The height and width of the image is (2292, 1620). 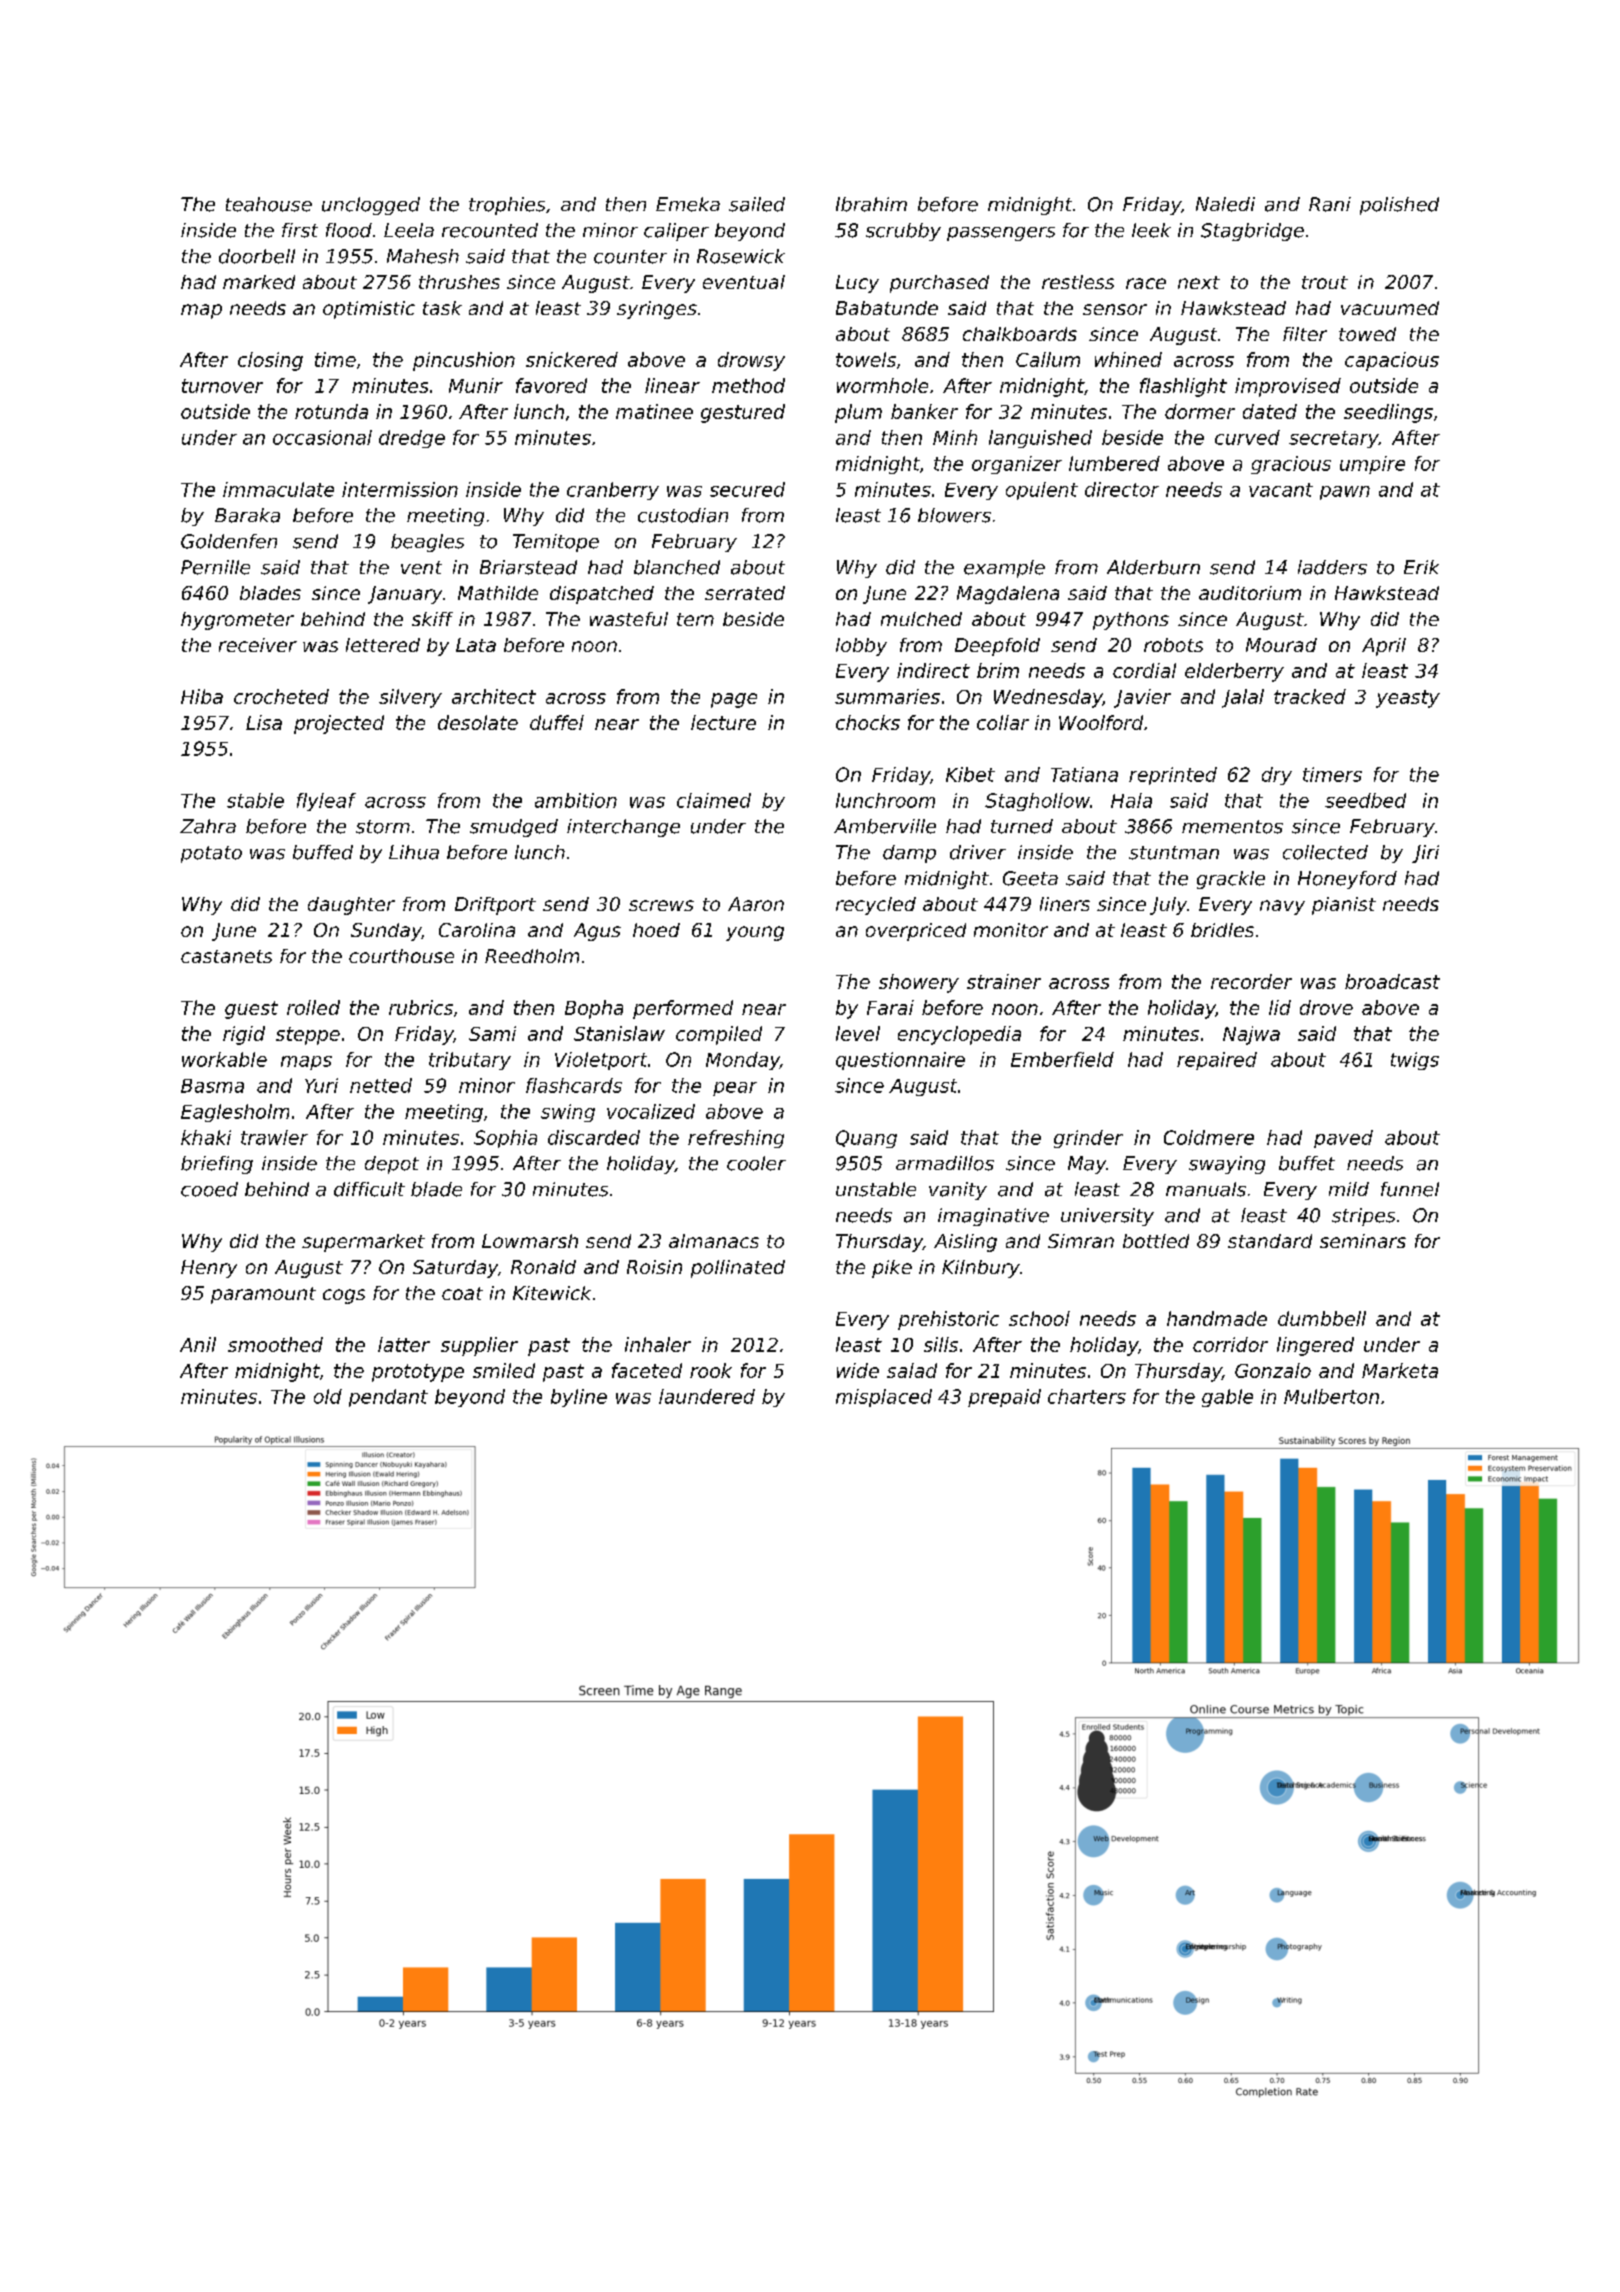 I want to click on smudged, so click(x=514, y=828).
